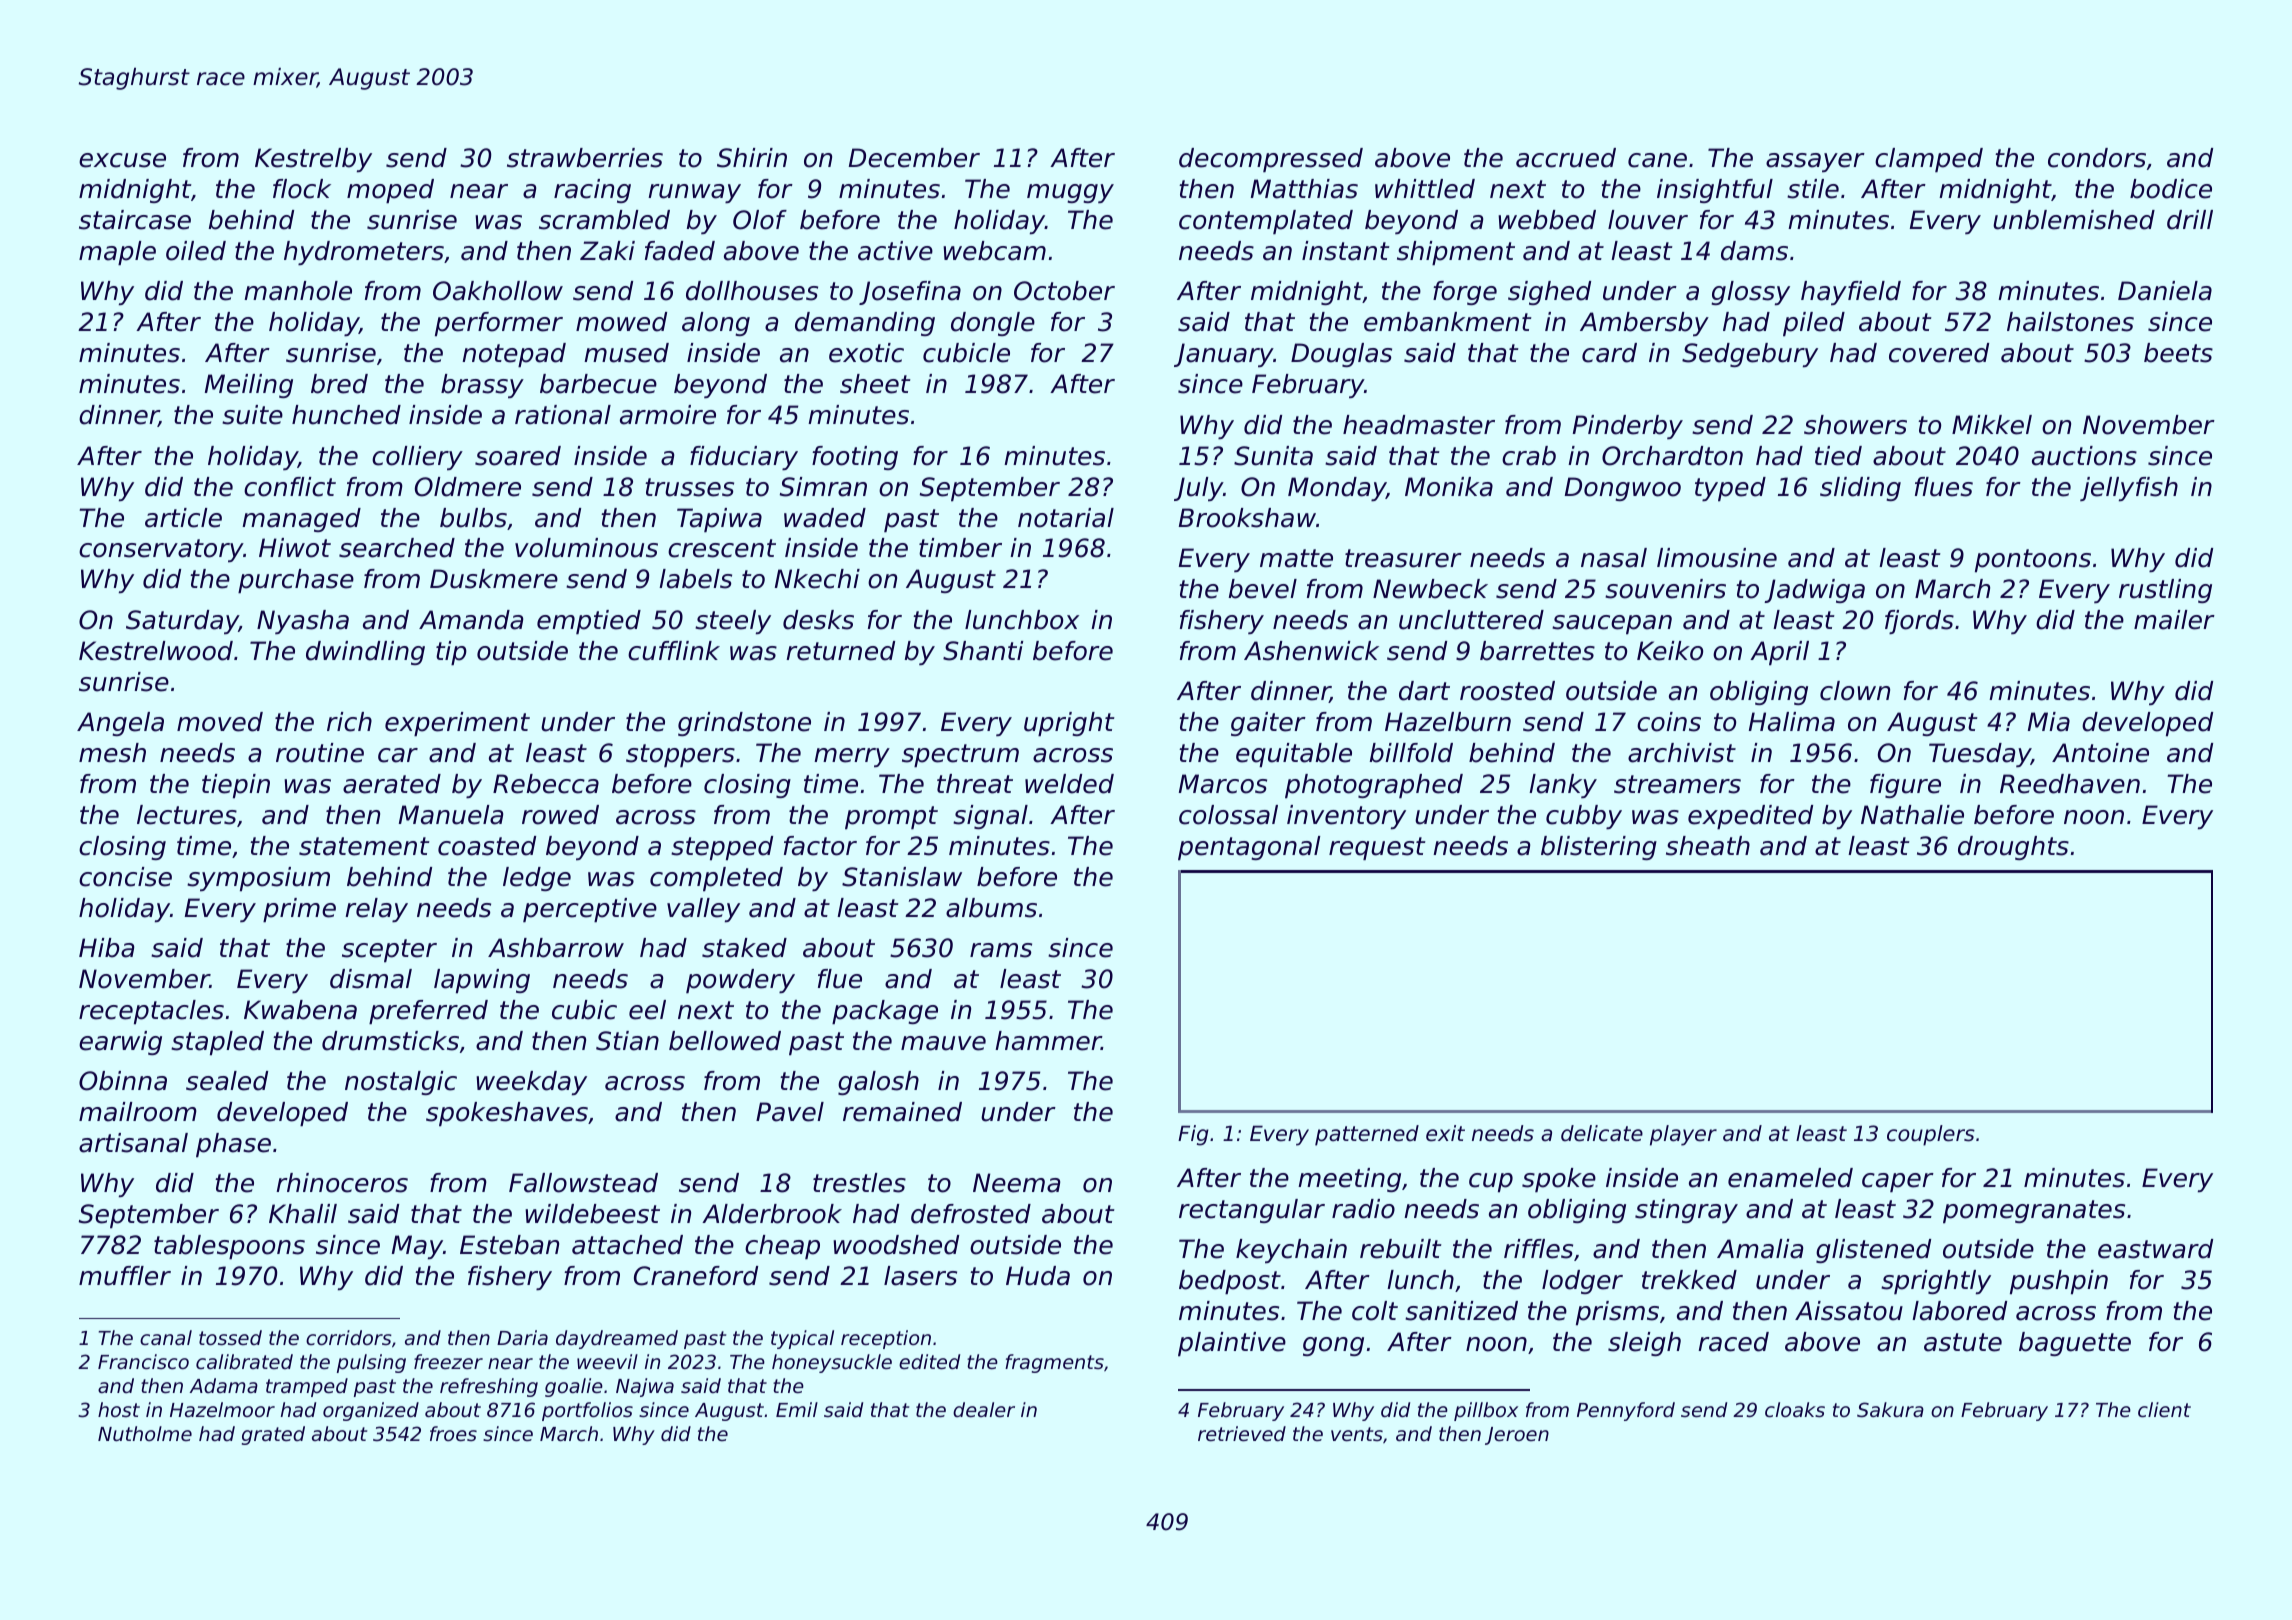 This page has width=2292, height=1620. What do you see at coordinates (1683, 1135) in the page?
I see `player` at bounding box center [1683, 1135].
